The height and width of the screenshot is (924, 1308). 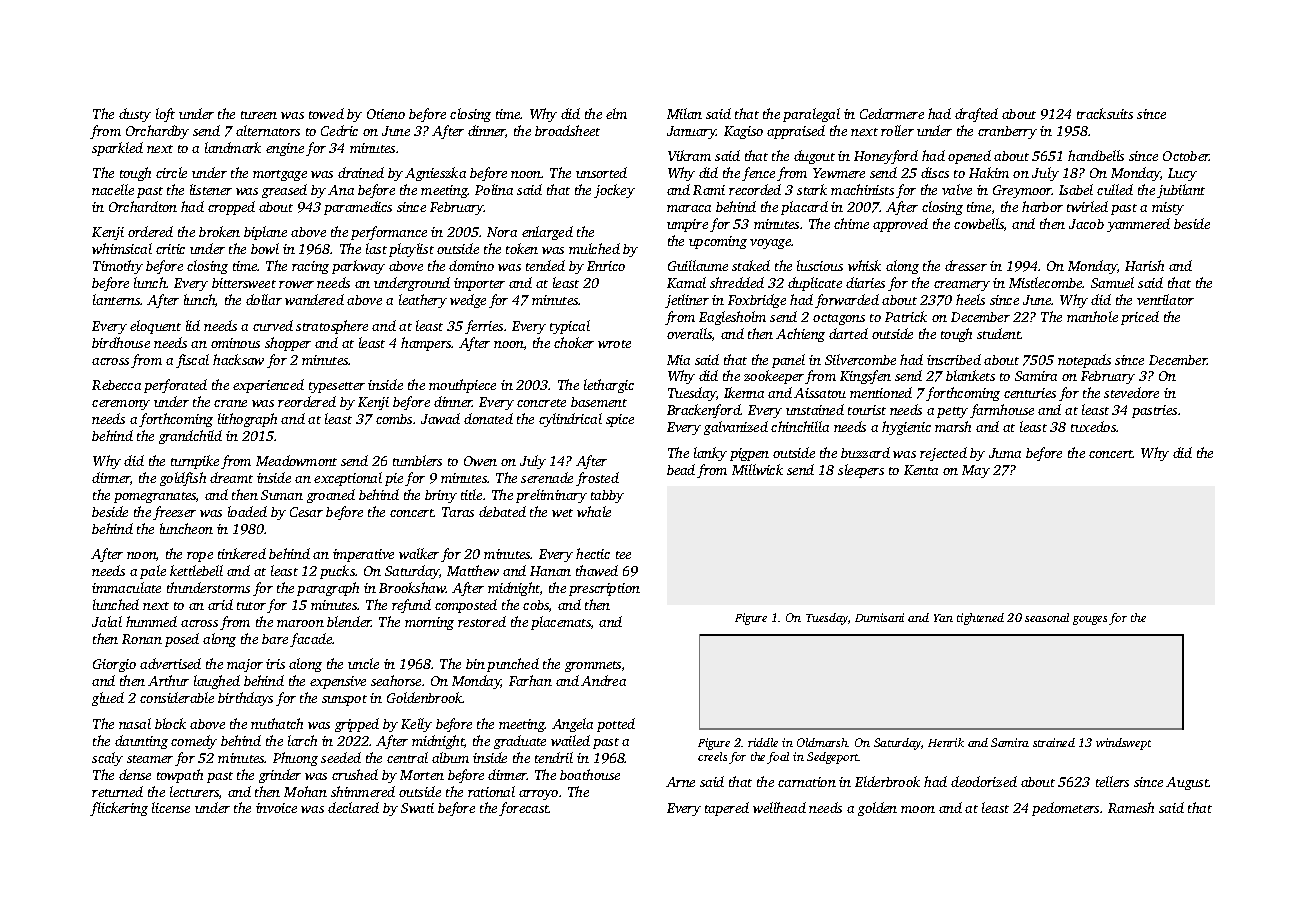 I want to click on pale, so click(x=153, y=572).
